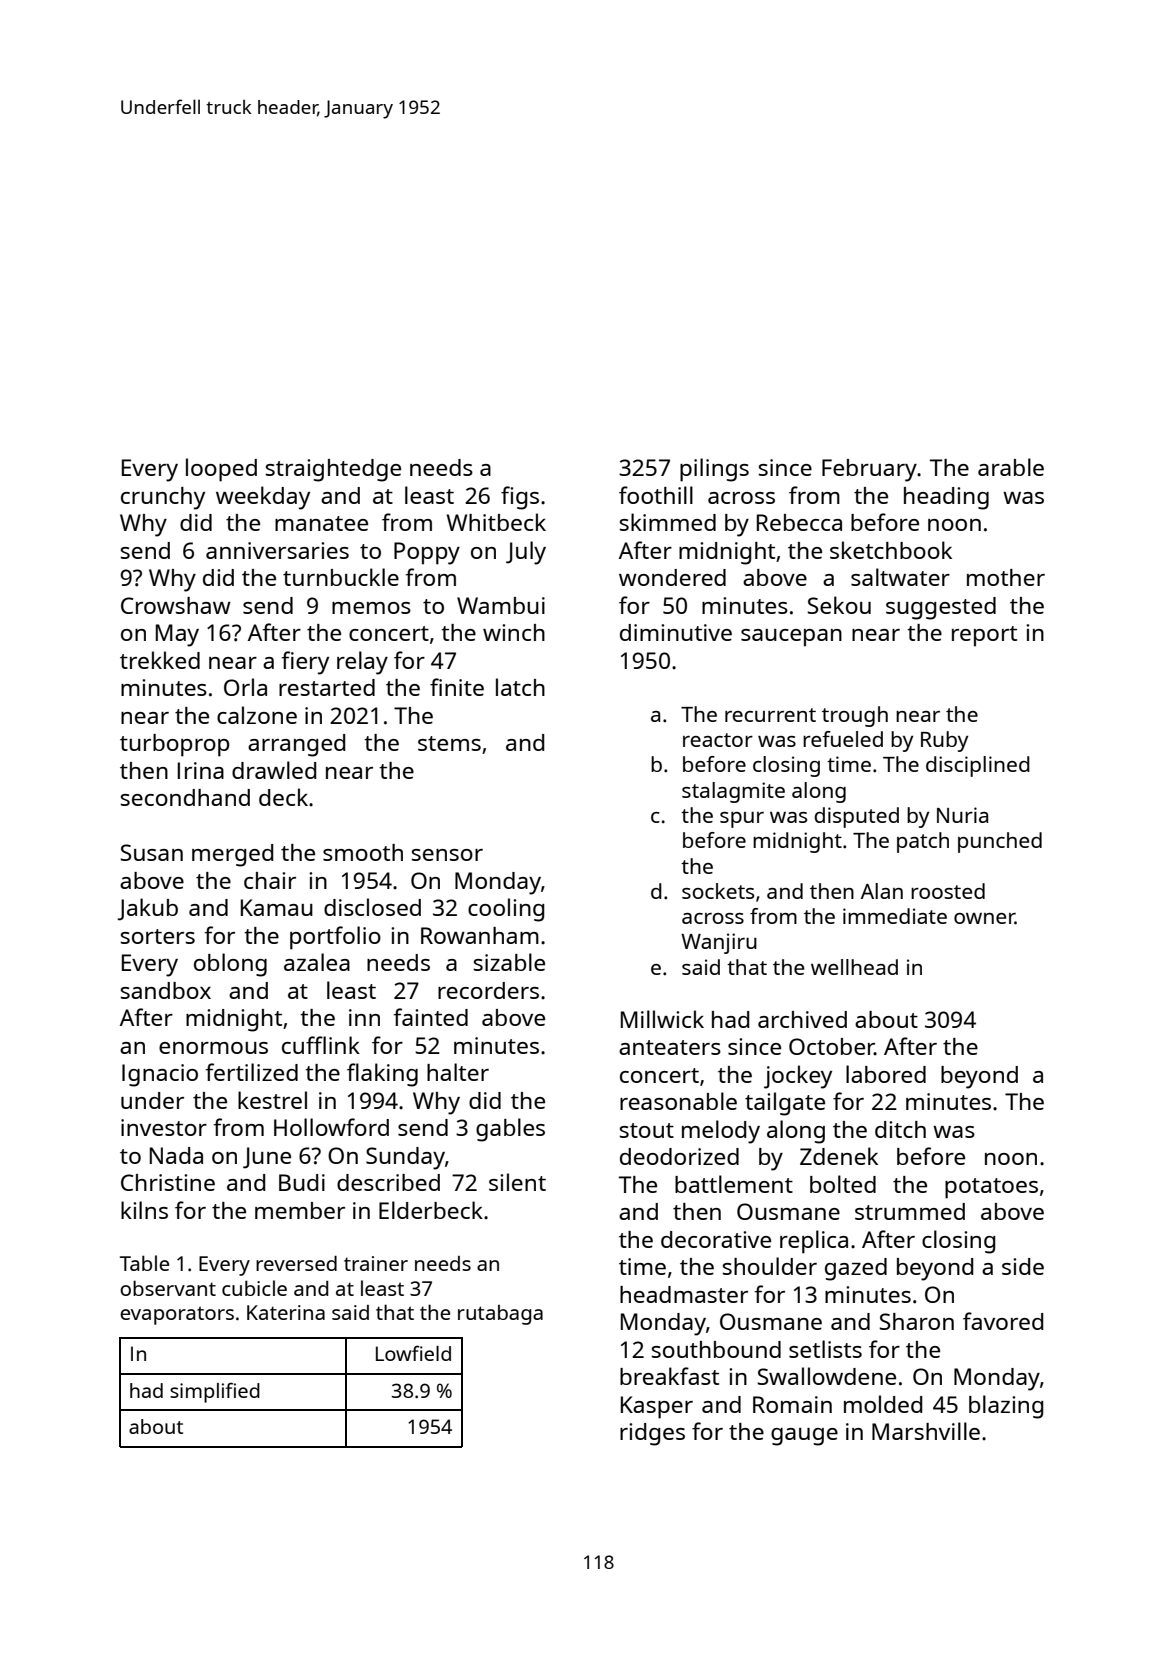  I want to click on arable, so click(1011, 467).
